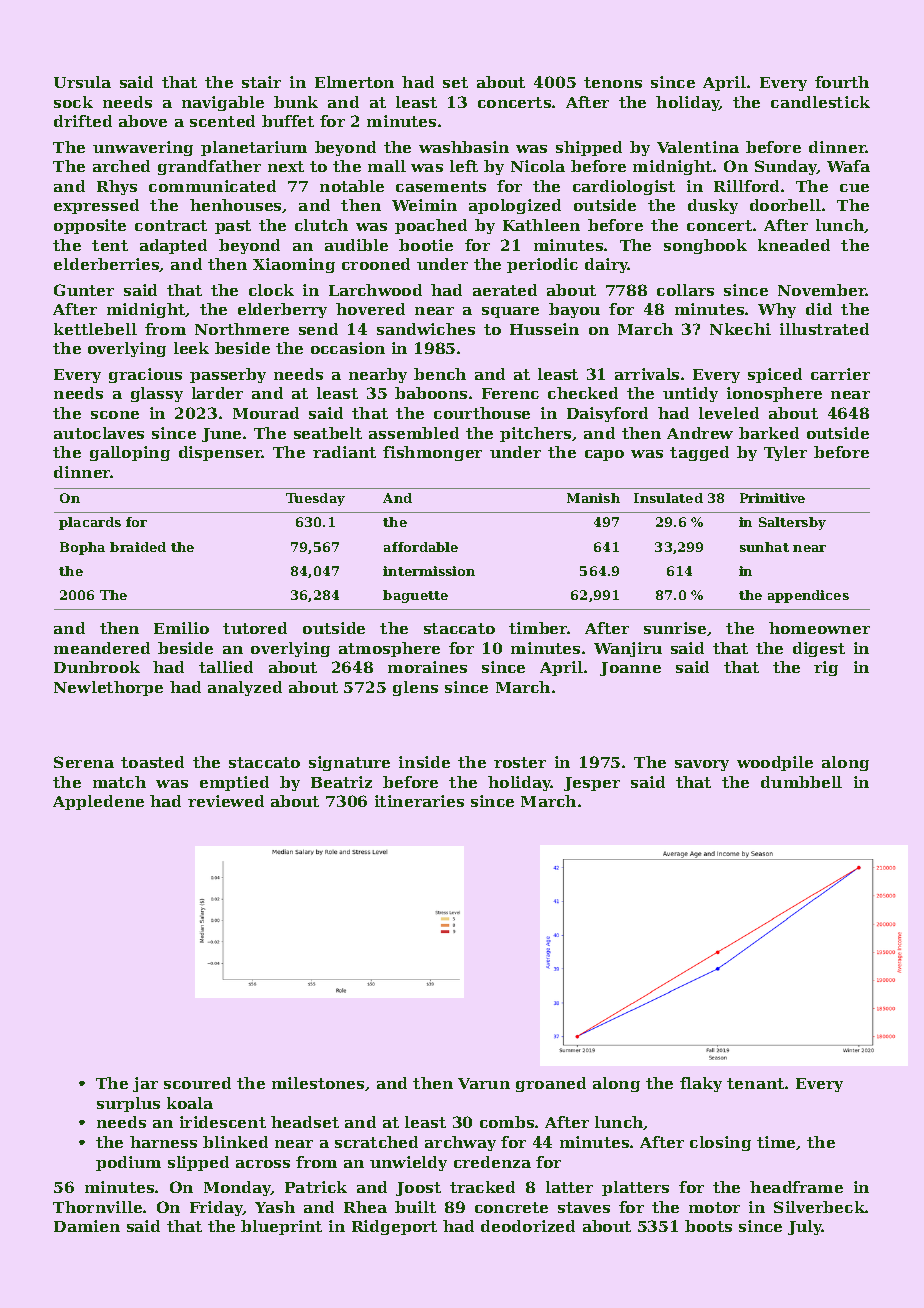 This screenshot has width=924, height=1308. What do you see at coordinates (394, 1227) in the screenshot?
I see `Ridgeport` at bounding box center [394, 1227].
